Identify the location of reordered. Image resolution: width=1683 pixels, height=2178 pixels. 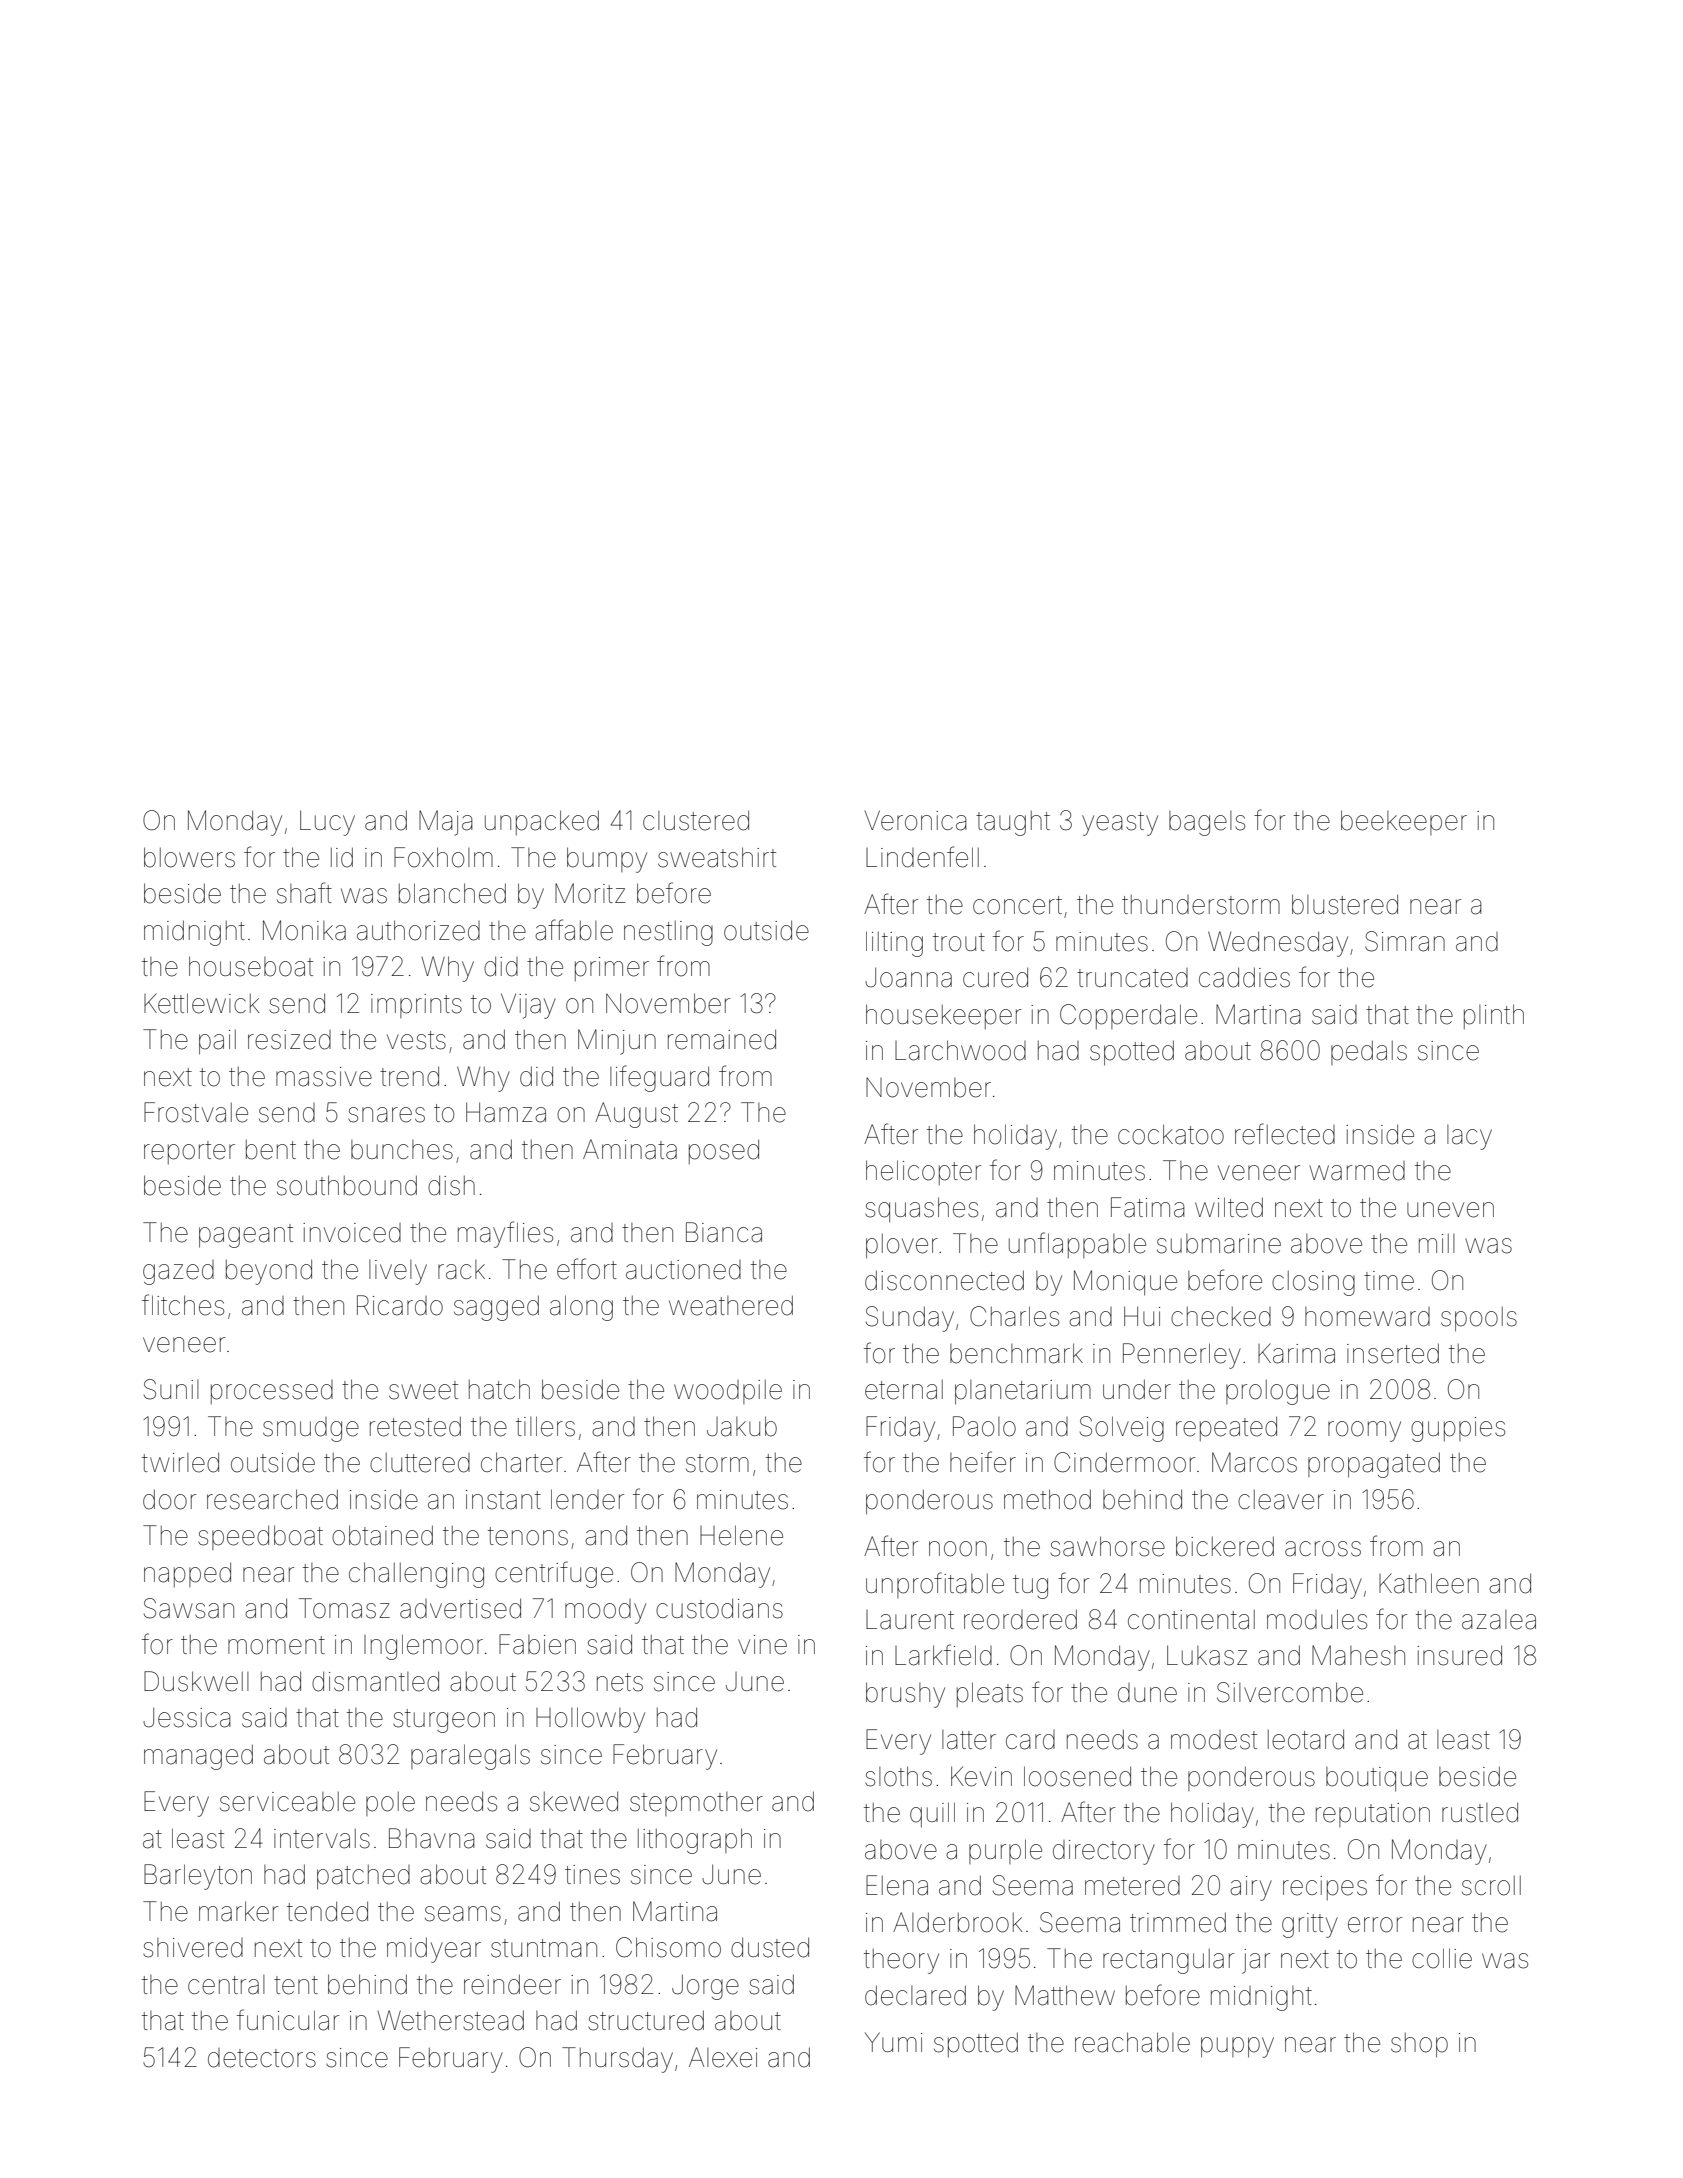
(1020, 1619).
